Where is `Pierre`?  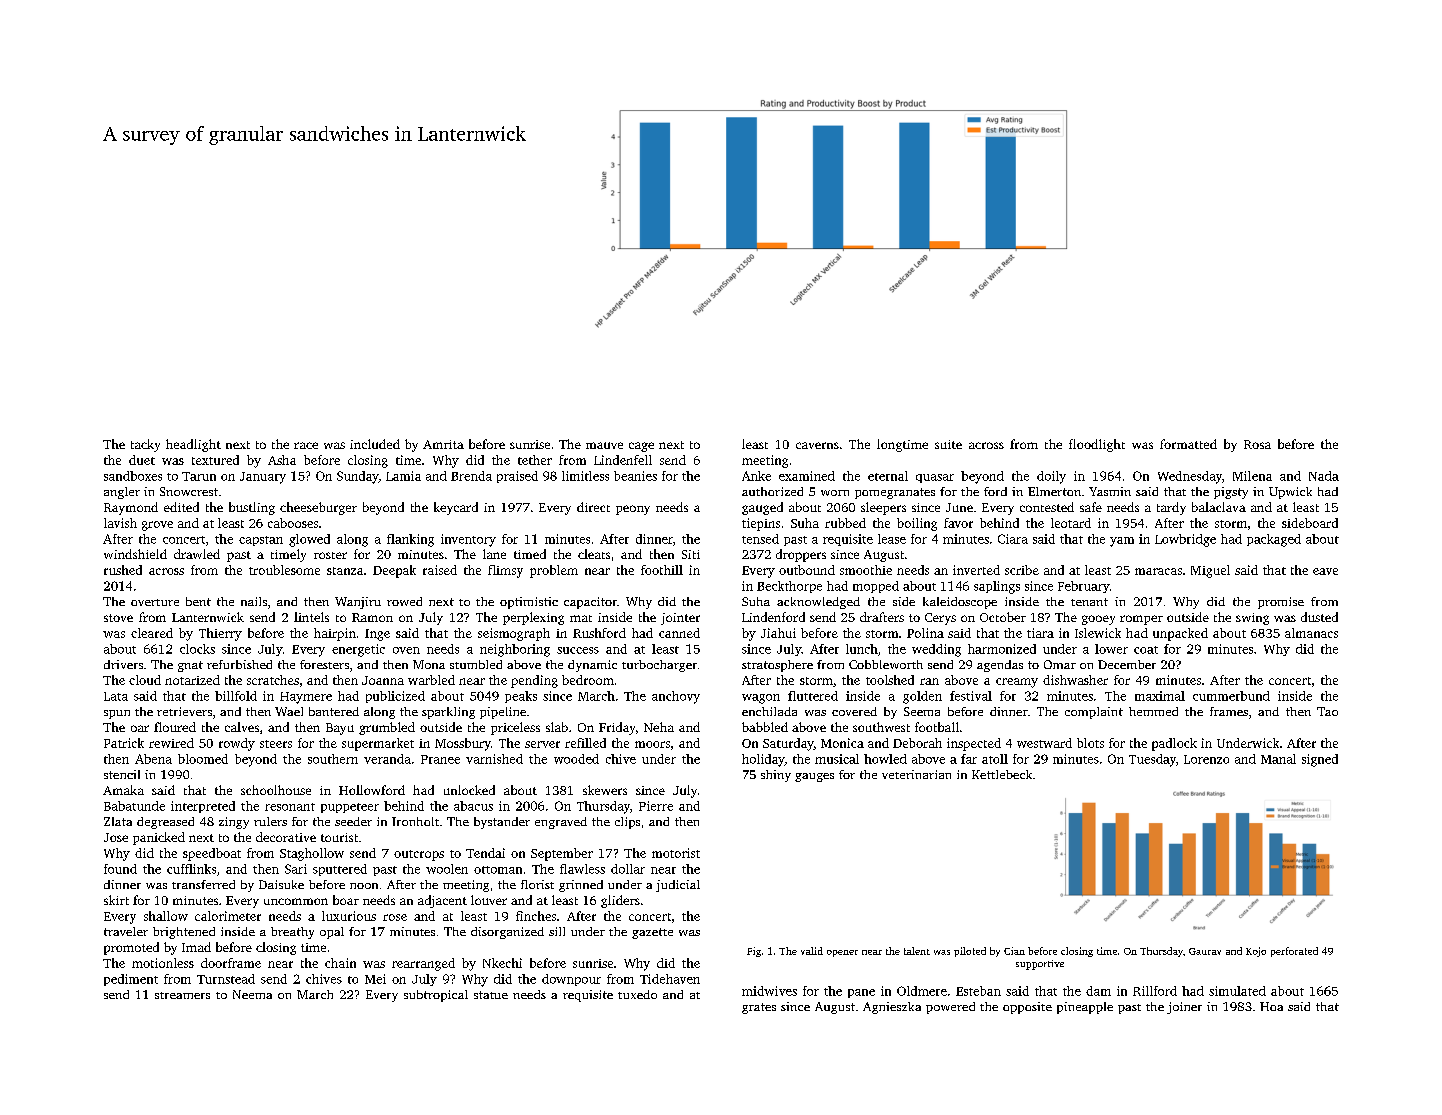 Pierre is located at coordinates (656, 806).
